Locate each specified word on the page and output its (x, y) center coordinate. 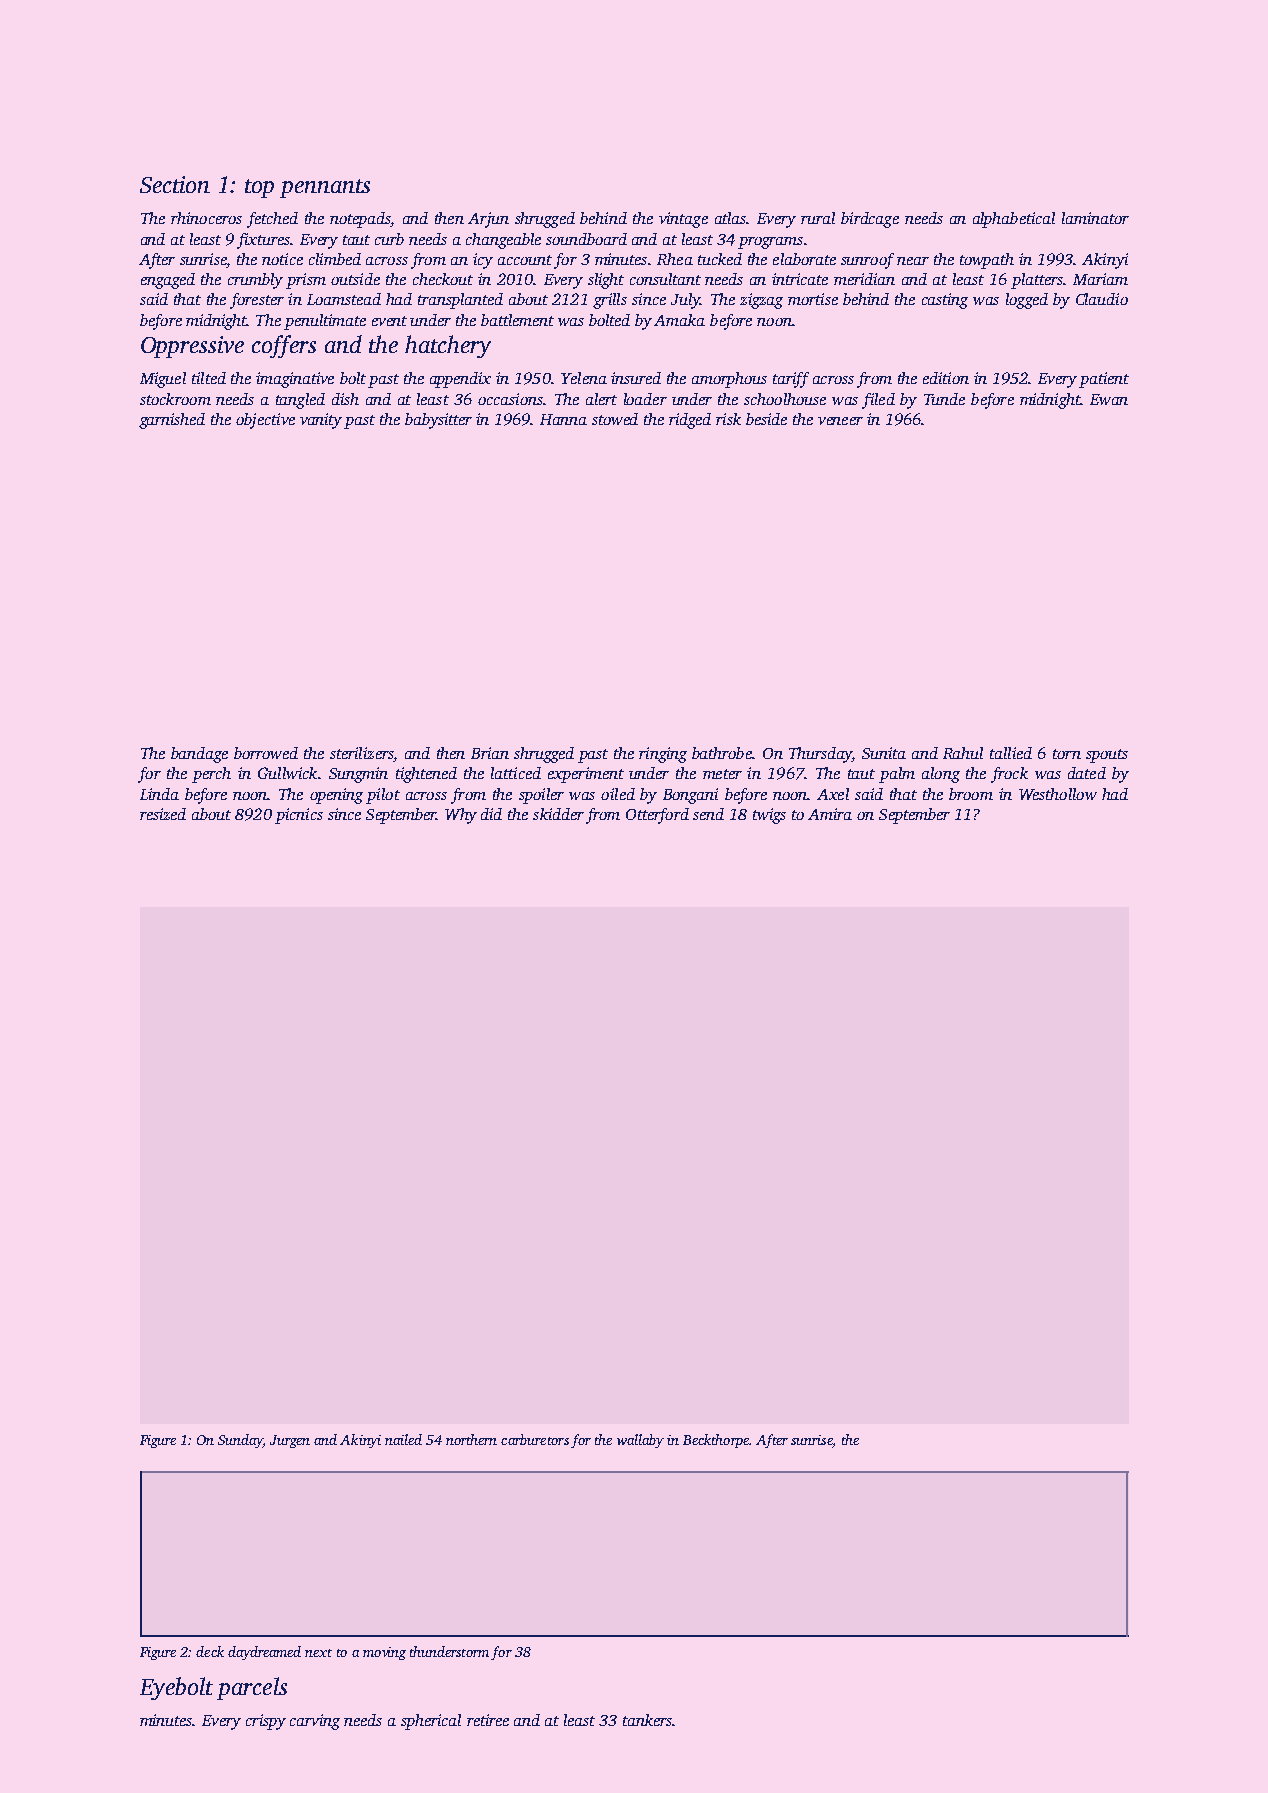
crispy (266, 1722)
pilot (383, 796)
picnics (299, 816)
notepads (360, 220)
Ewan (1109, 399)
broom (971, 794)
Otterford (657, 816)
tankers (647, 1720)
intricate (800, 279)
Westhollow (1058, 794)
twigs (769, 816)
